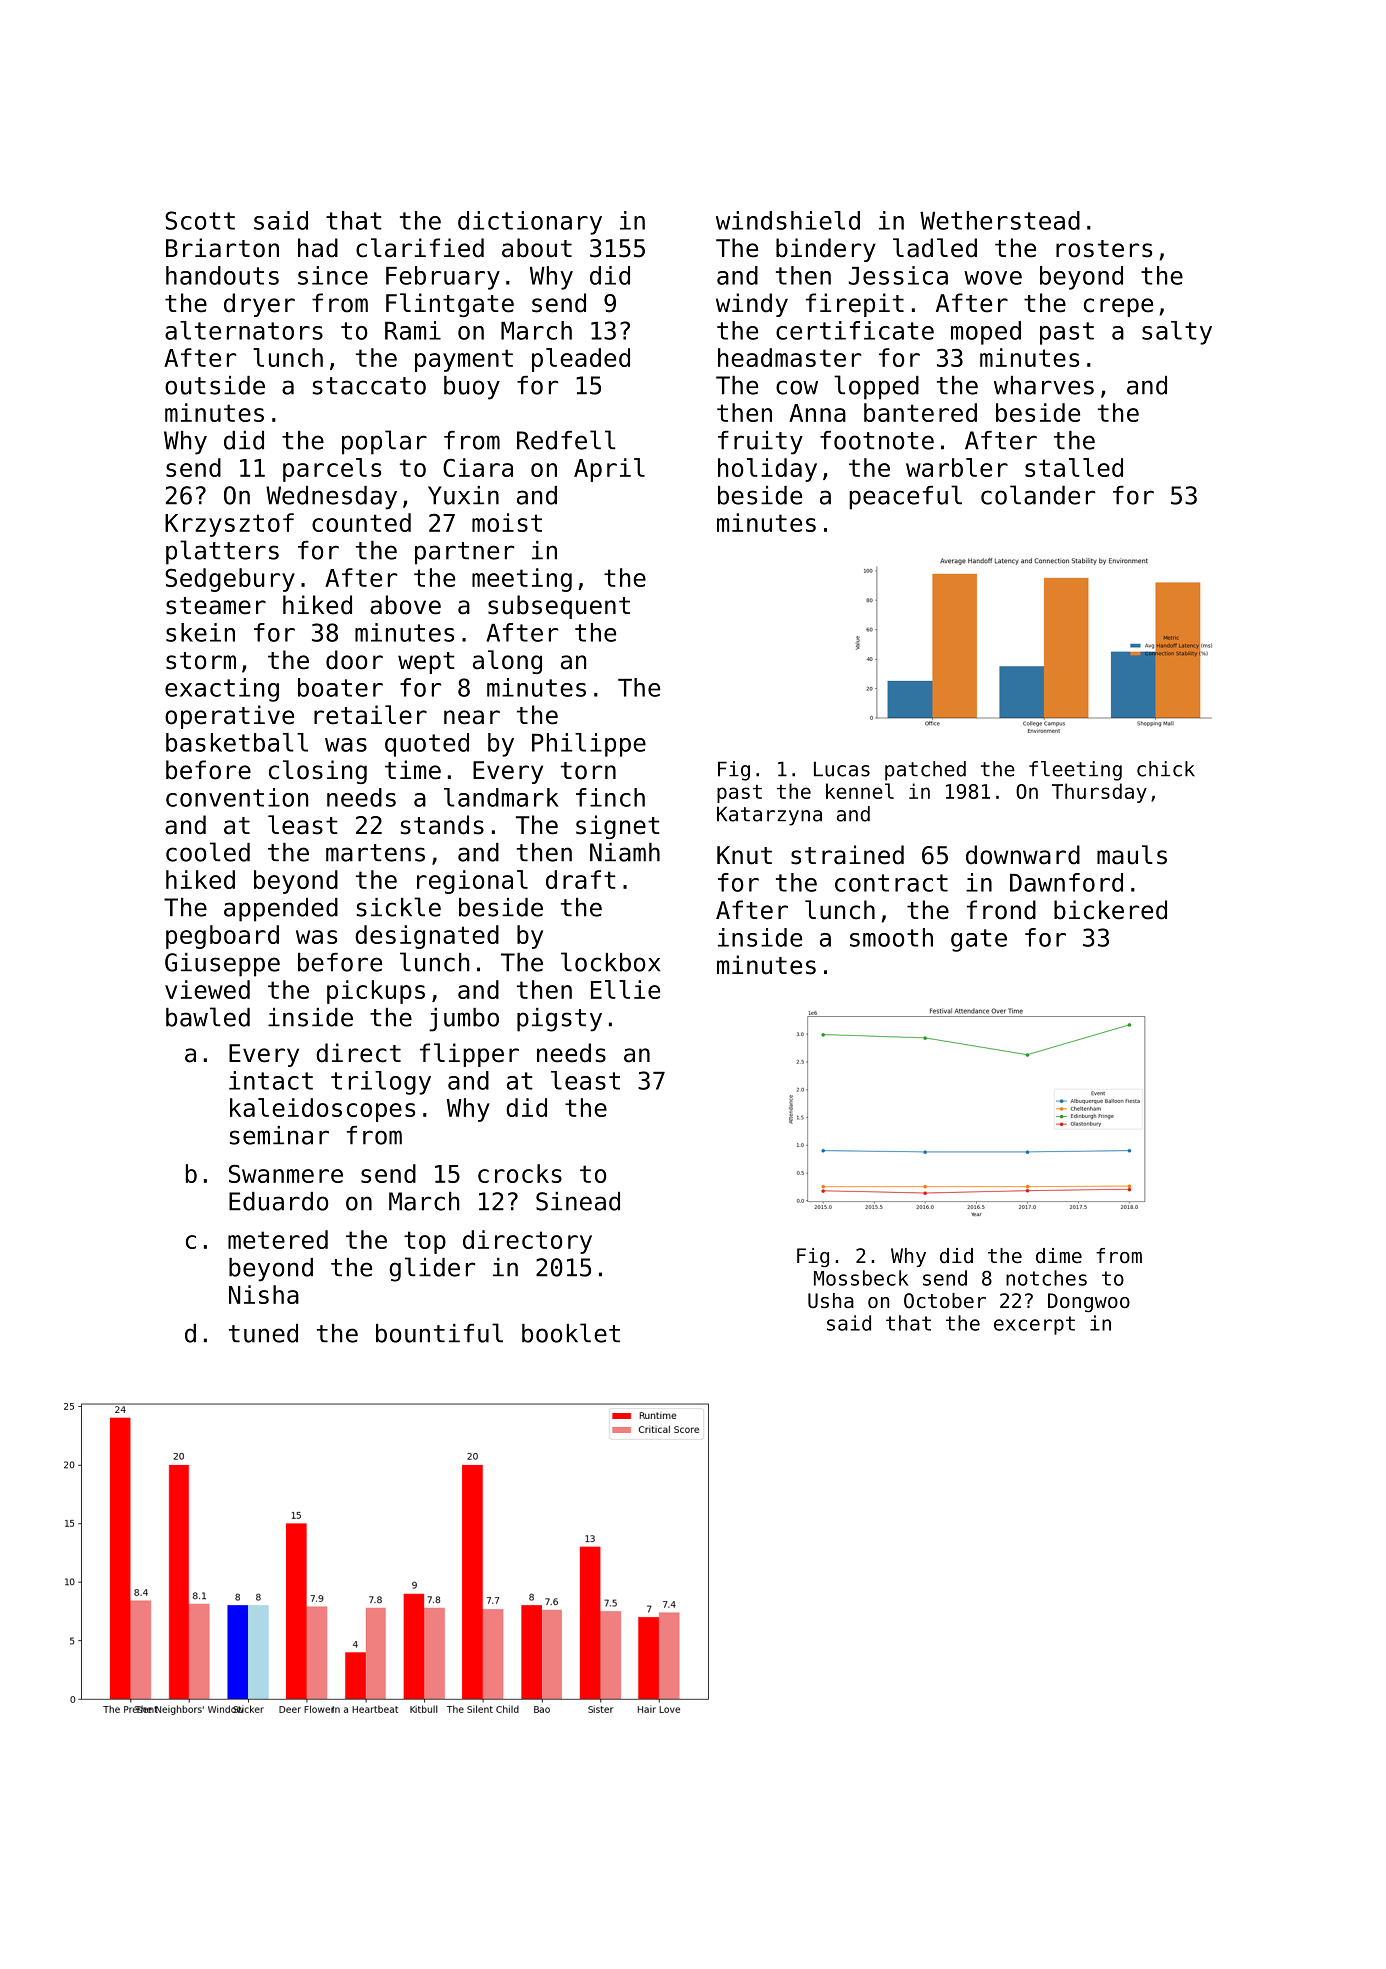 The image size is (1386, 1969). I want to click on bountiful, so click(439, 1333).
